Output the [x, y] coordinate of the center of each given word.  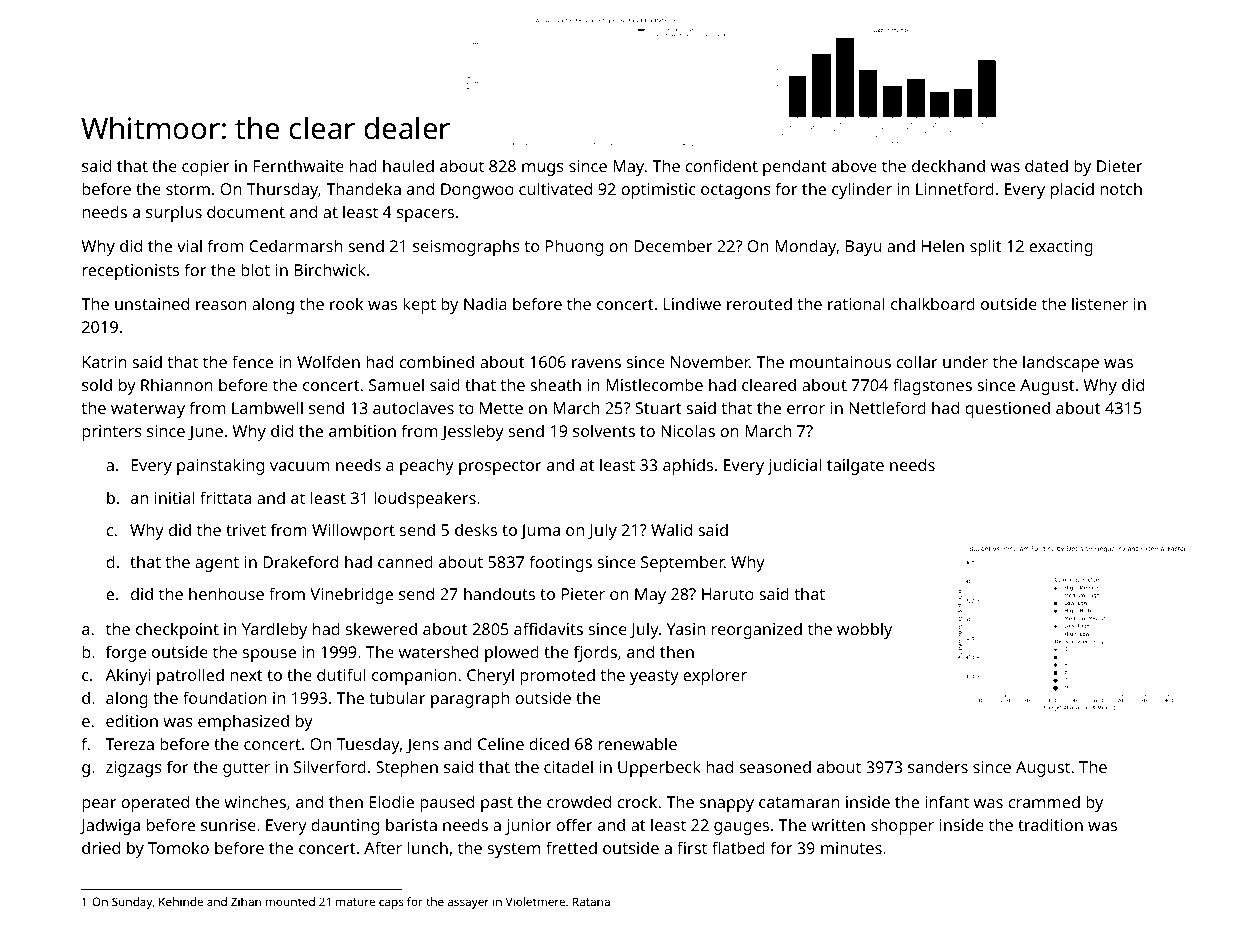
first [692, 847]
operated [155, 803]
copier [205, 168]
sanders [938, 766]
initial [174, 497]
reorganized [757, 630]
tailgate [855, 466]
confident [721, 165]
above [854, 165]
